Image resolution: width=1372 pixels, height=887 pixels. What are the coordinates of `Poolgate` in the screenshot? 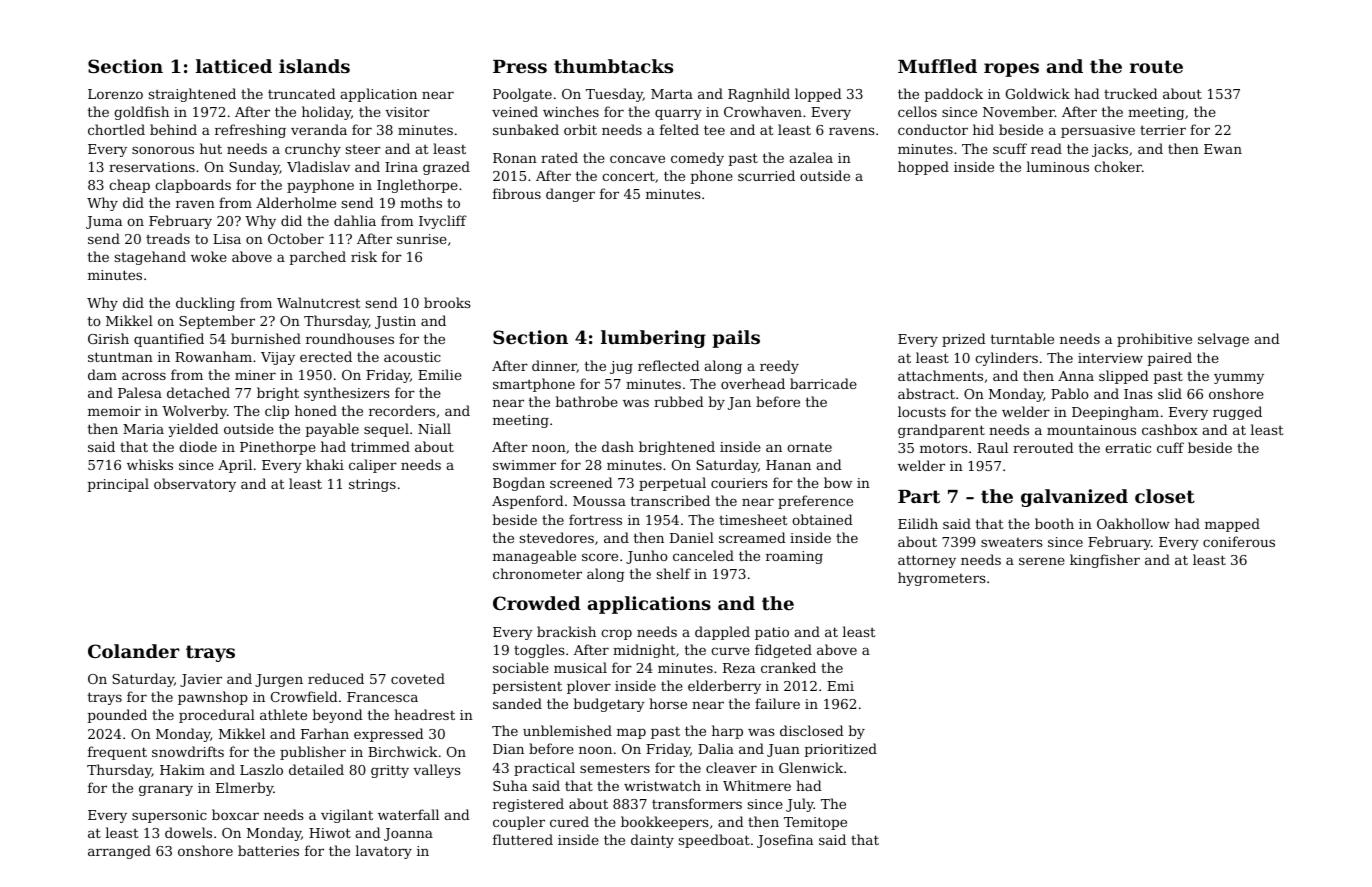 It's located at (522, 95).
